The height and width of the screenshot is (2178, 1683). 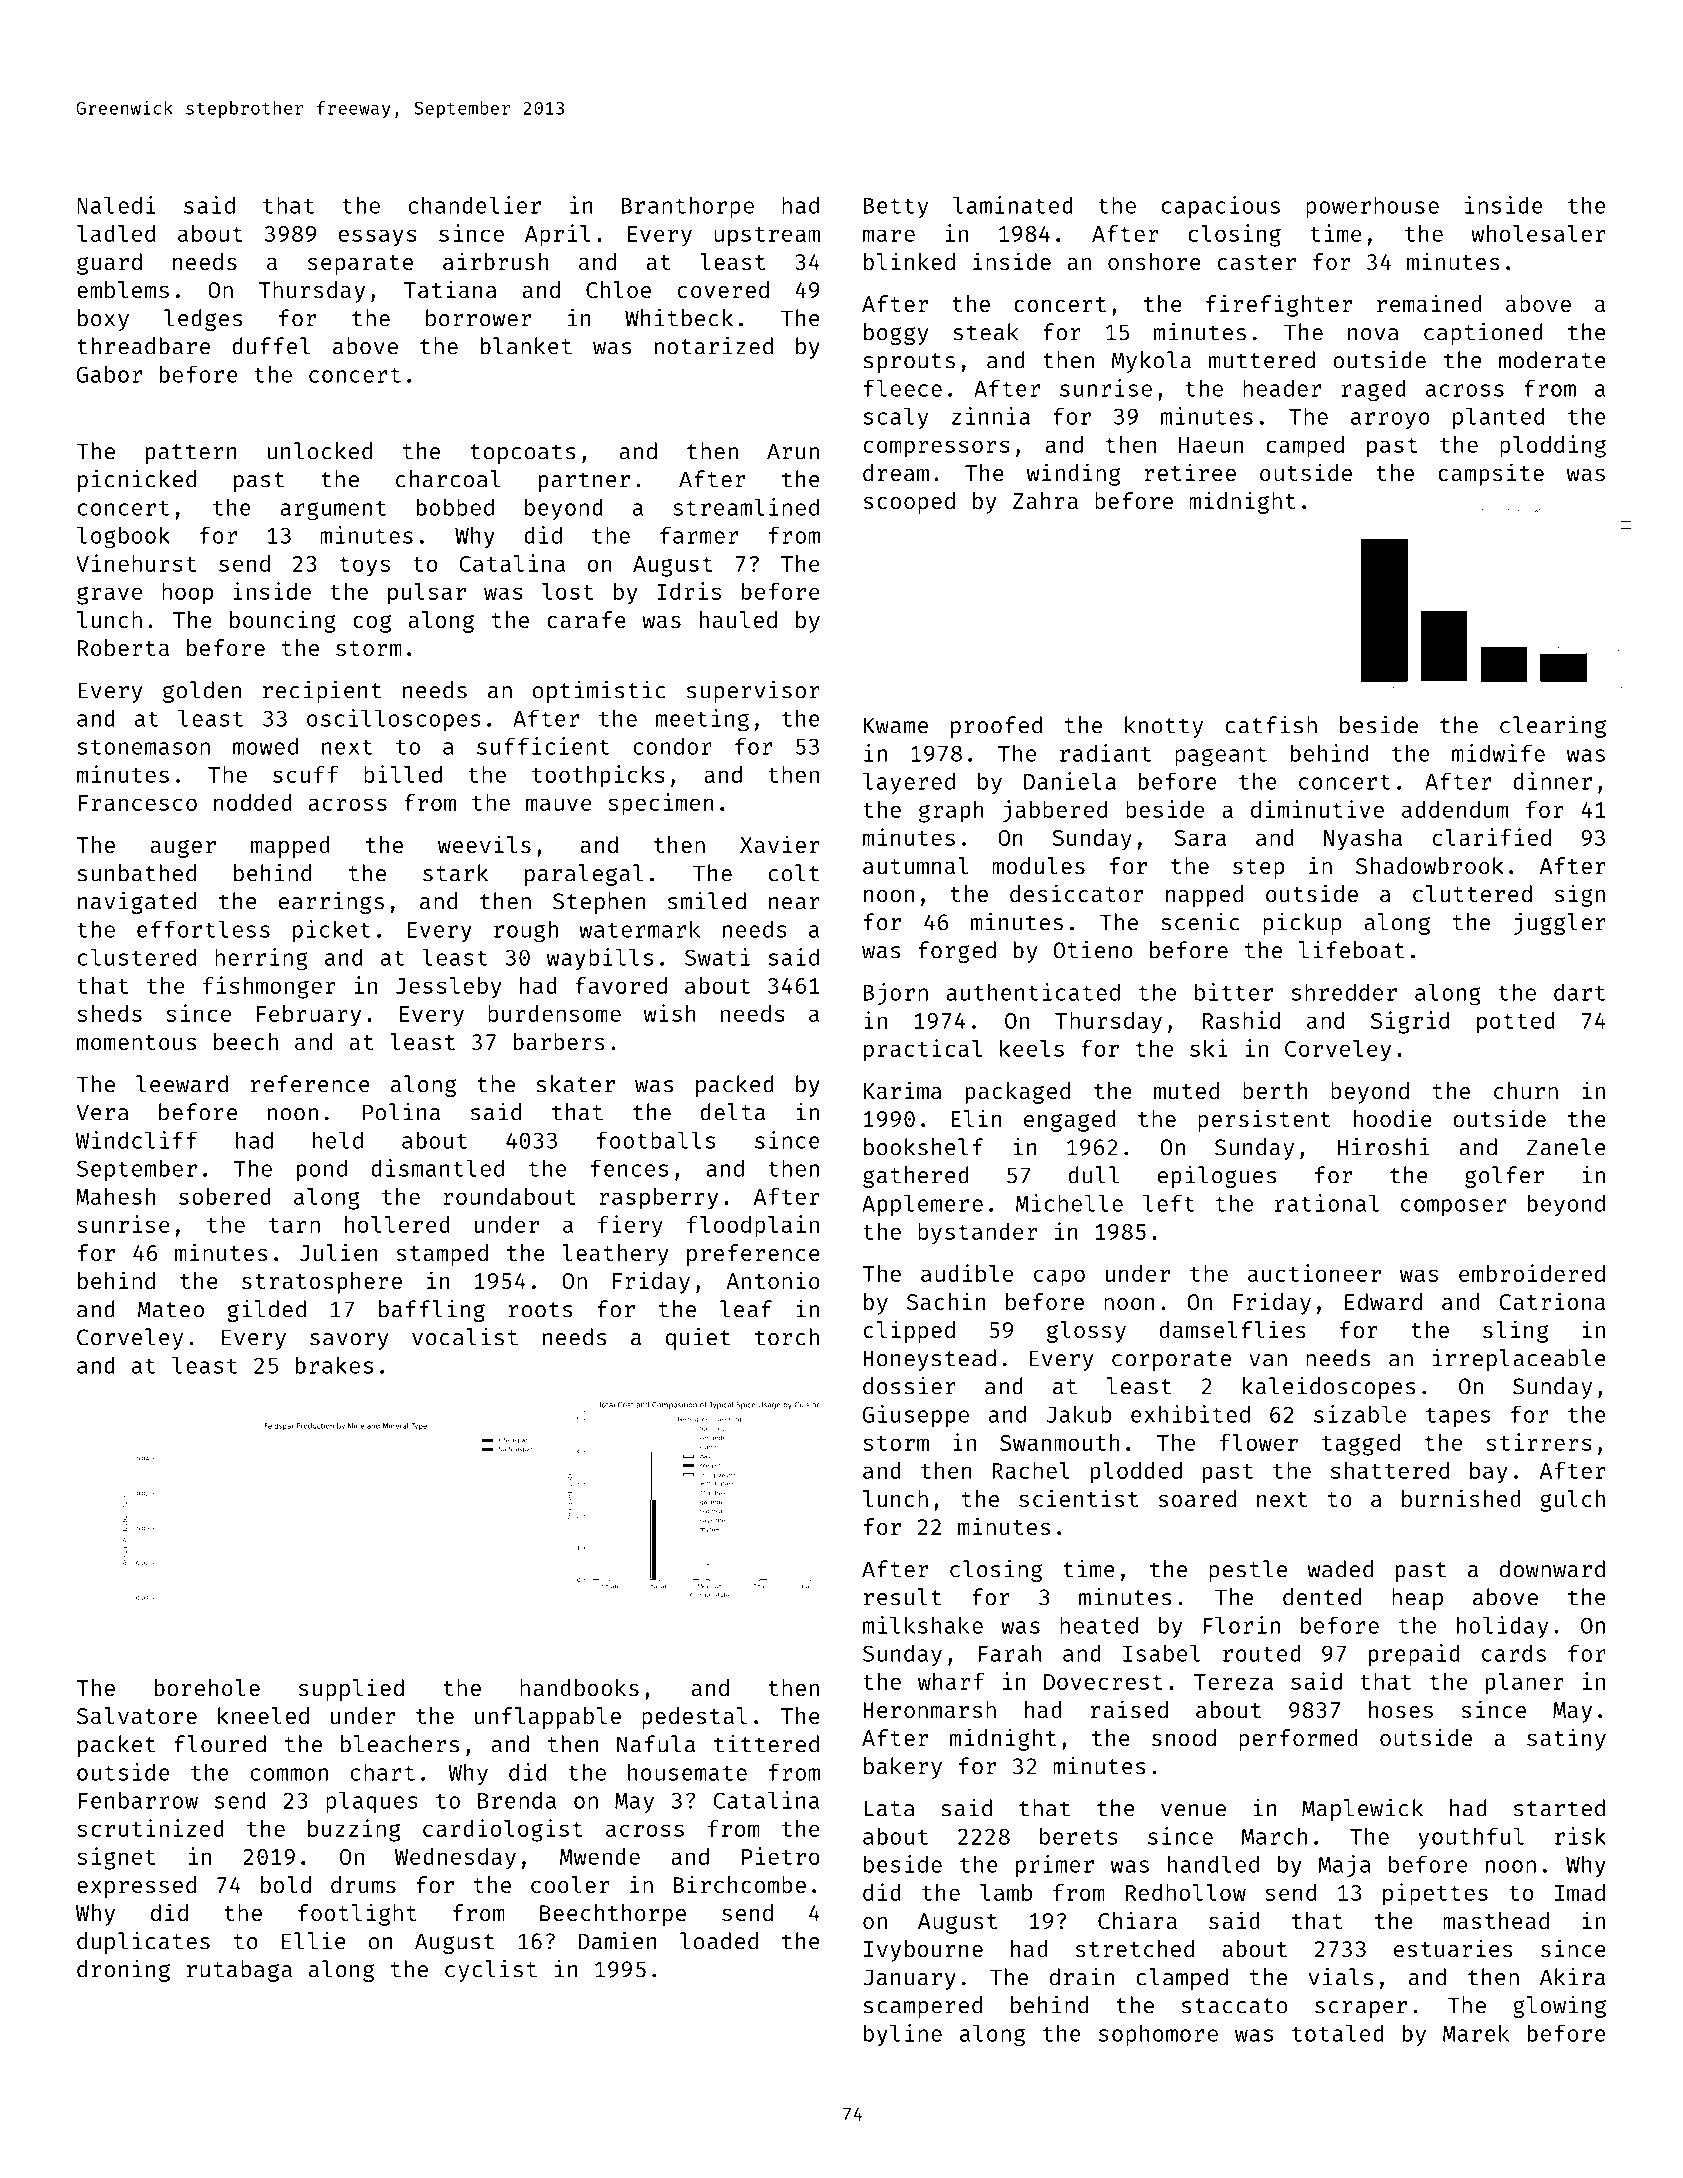 I want to click on Branthorpe, so click(x=687, y=207).
